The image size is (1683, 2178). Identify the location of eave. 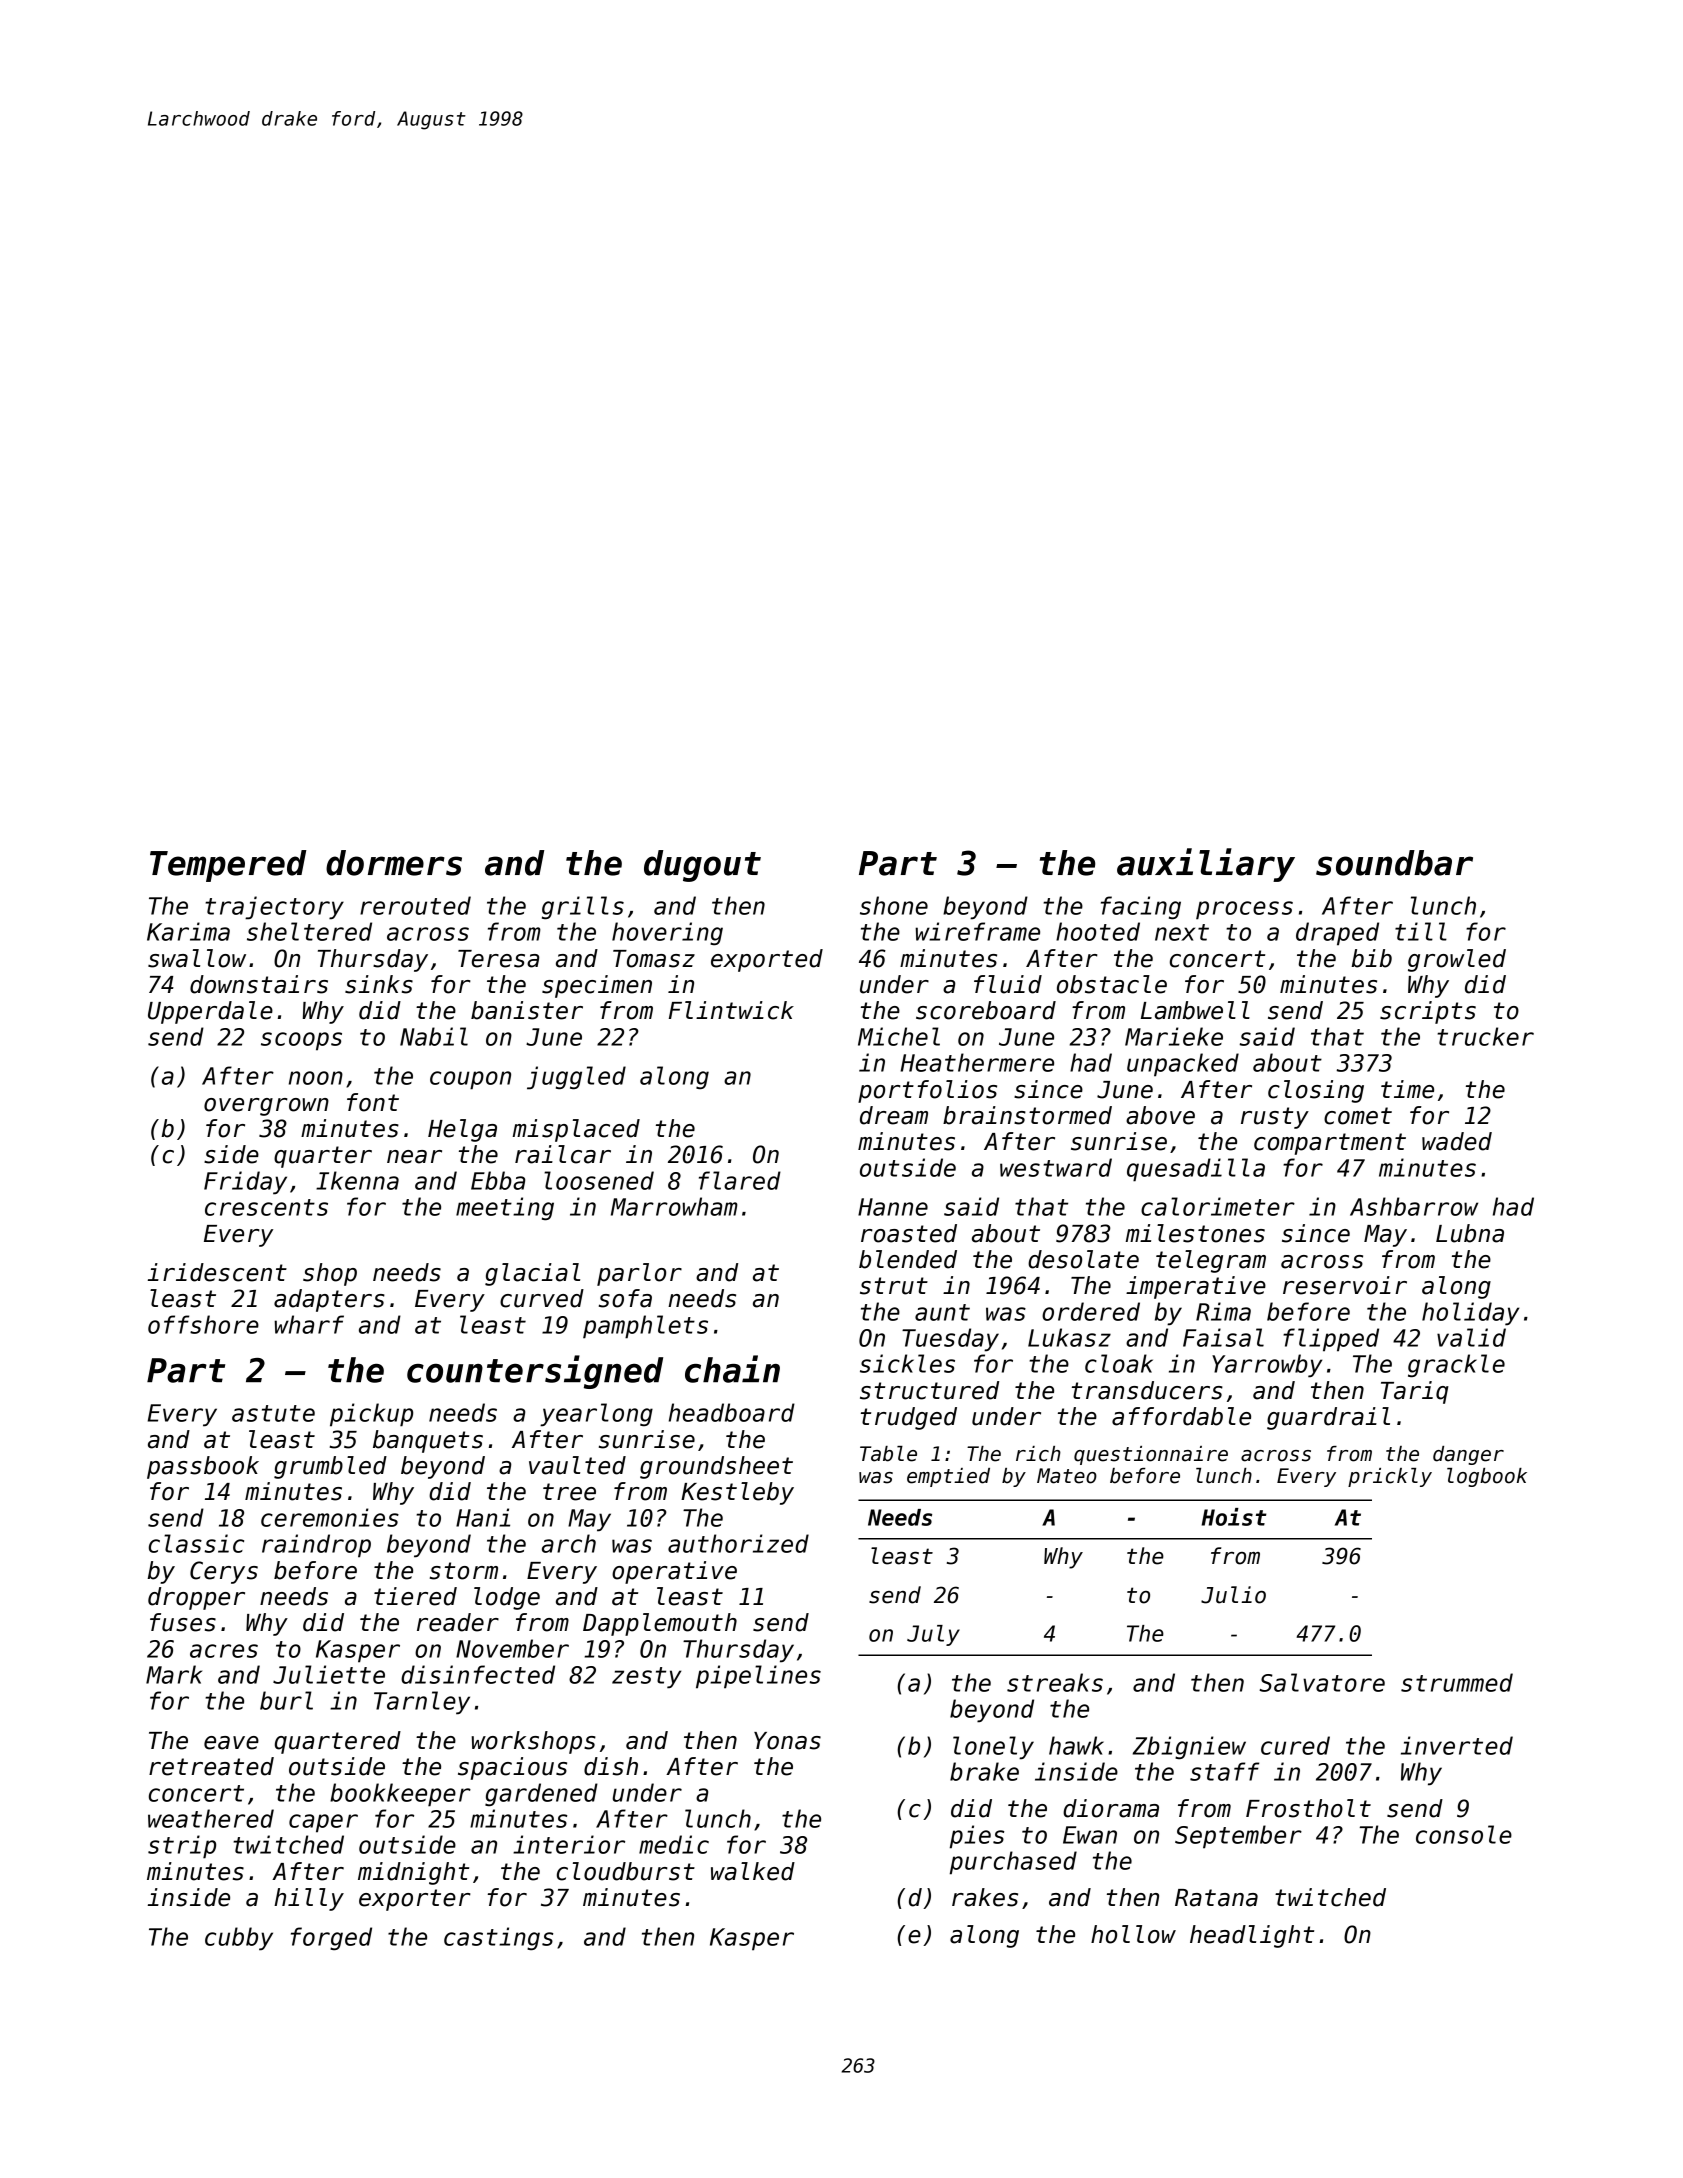
(231, 1743).
